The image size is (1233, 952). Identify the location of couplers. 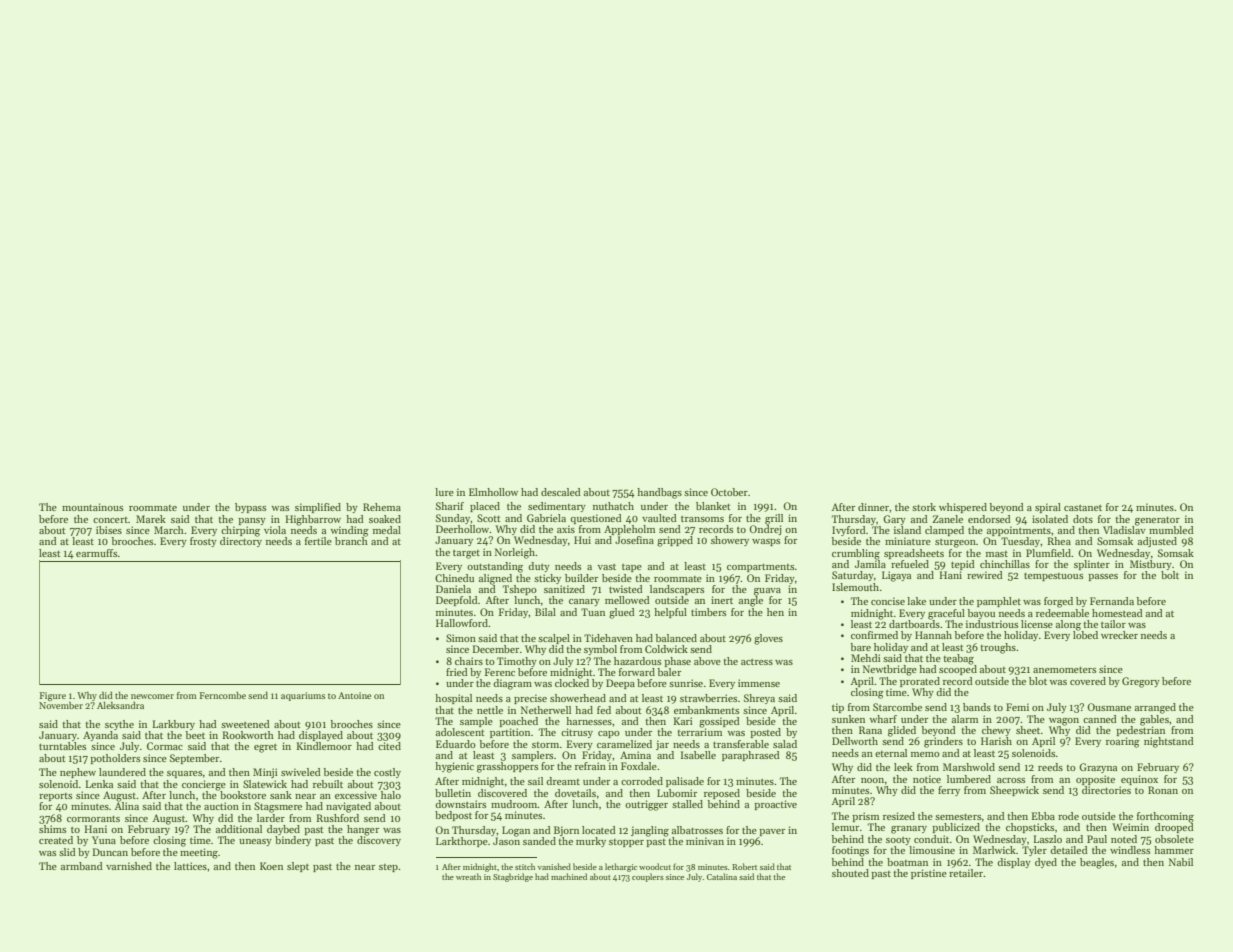
(648, 877).
